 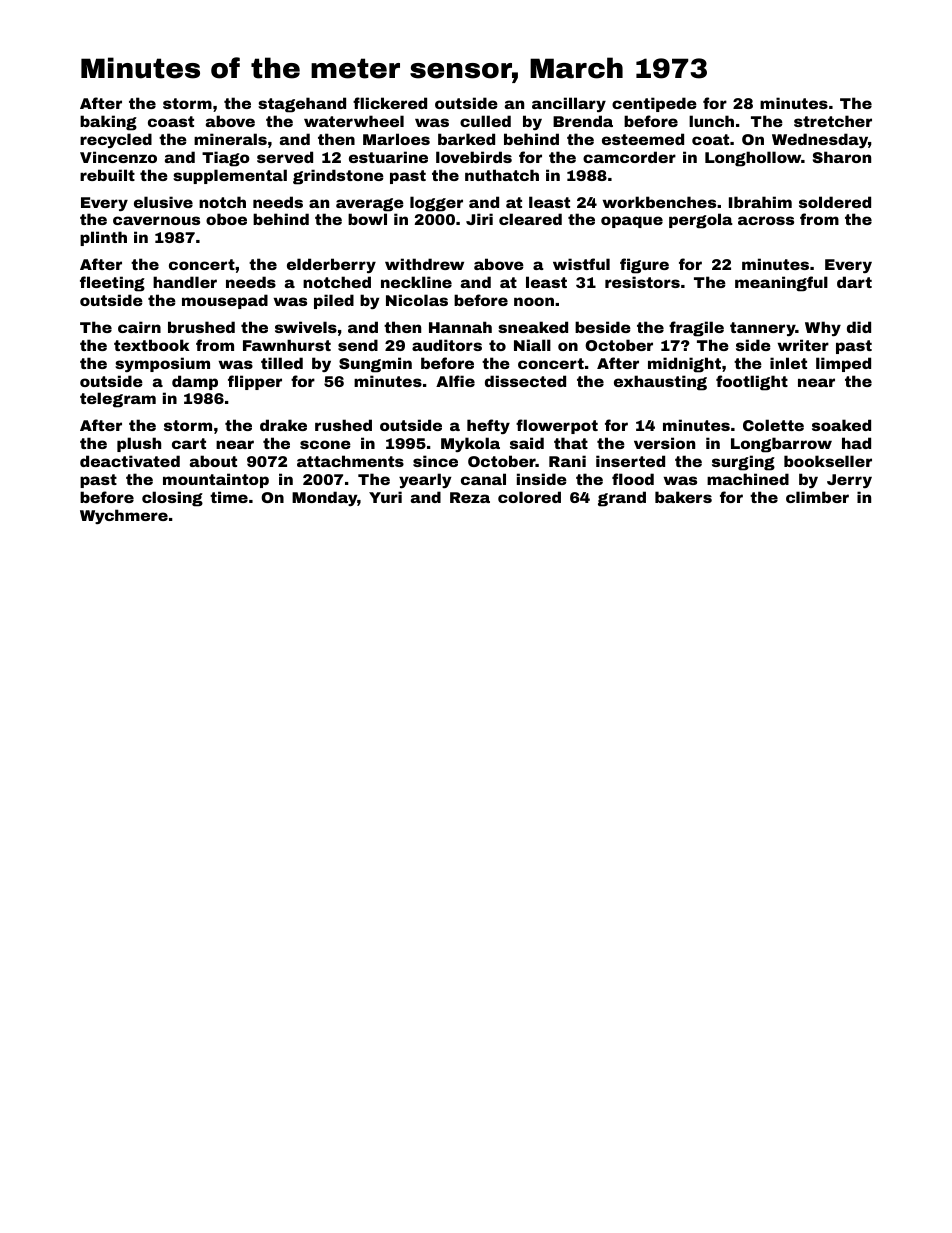 What do you see at coordinates (162, 364) in the screenshot?
I see `symposium` at bounding box center [162, 364].
